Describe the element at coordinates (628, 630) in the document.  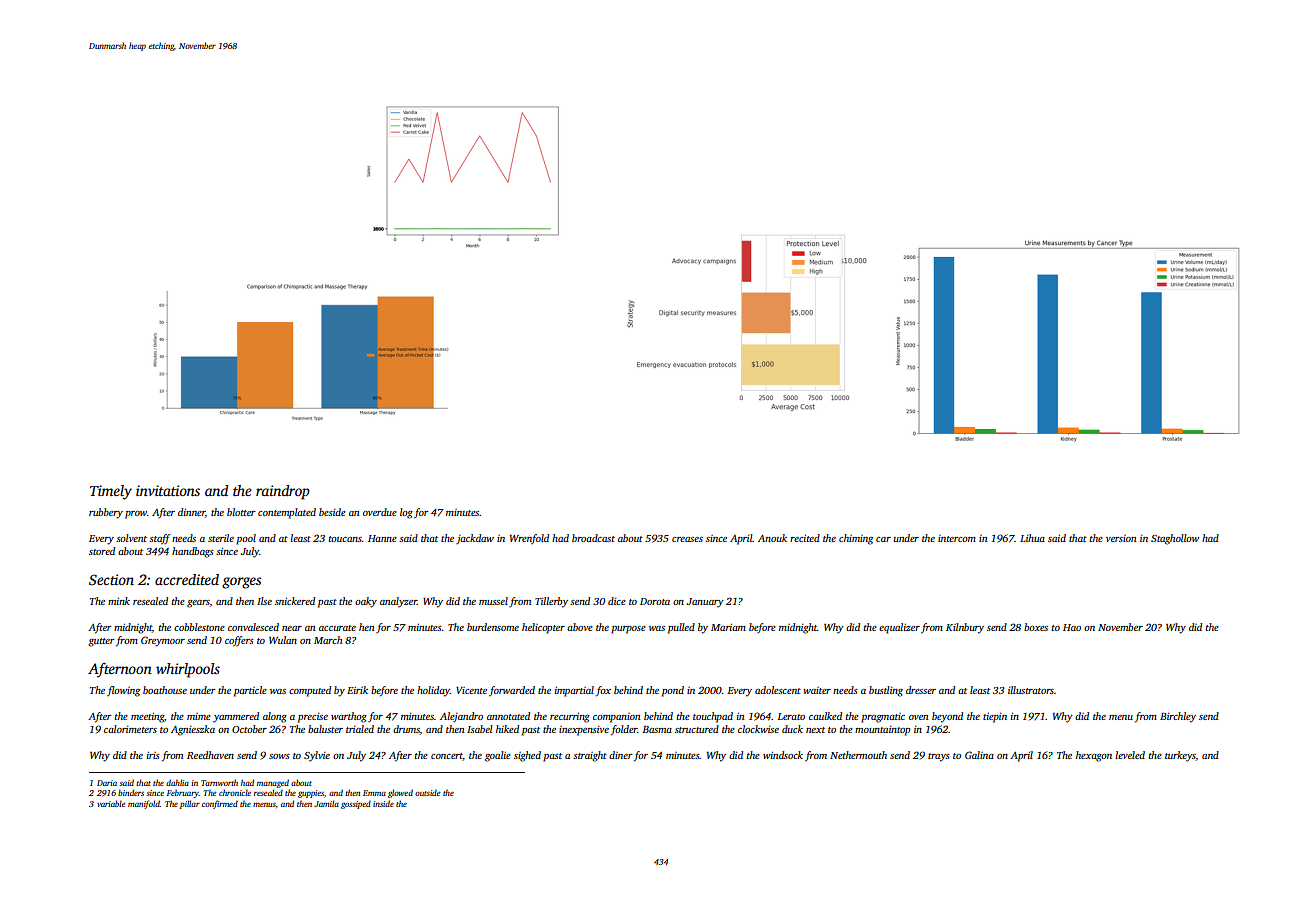
I see `purpose` at that location.
